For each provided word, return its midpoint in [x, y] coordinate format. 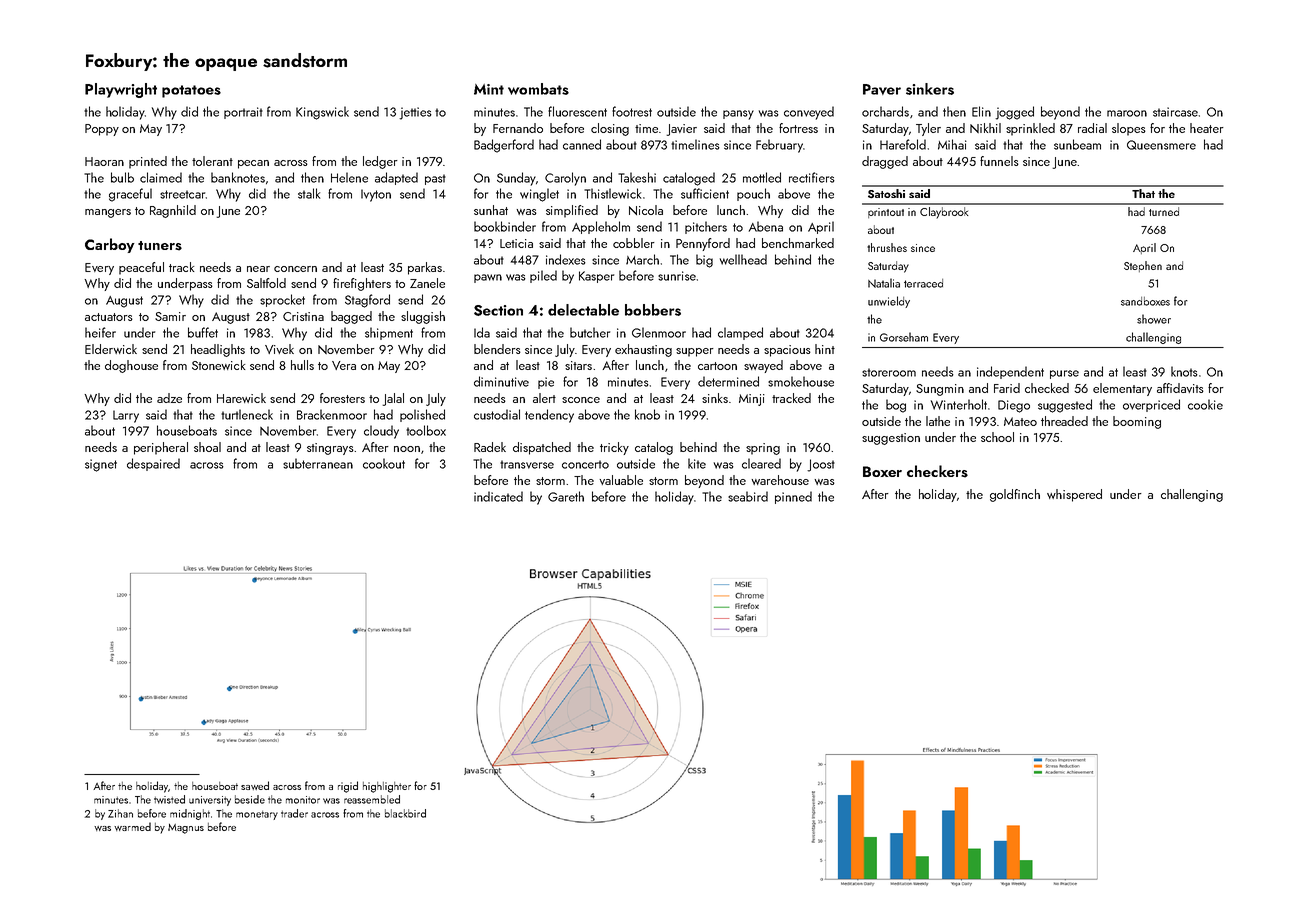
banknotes [238, 177]
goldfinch [1015, 495]
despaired [153, 464]
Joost [821, 465]
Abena [766, 226]
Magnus [186, 829]
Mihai [952, 144]
